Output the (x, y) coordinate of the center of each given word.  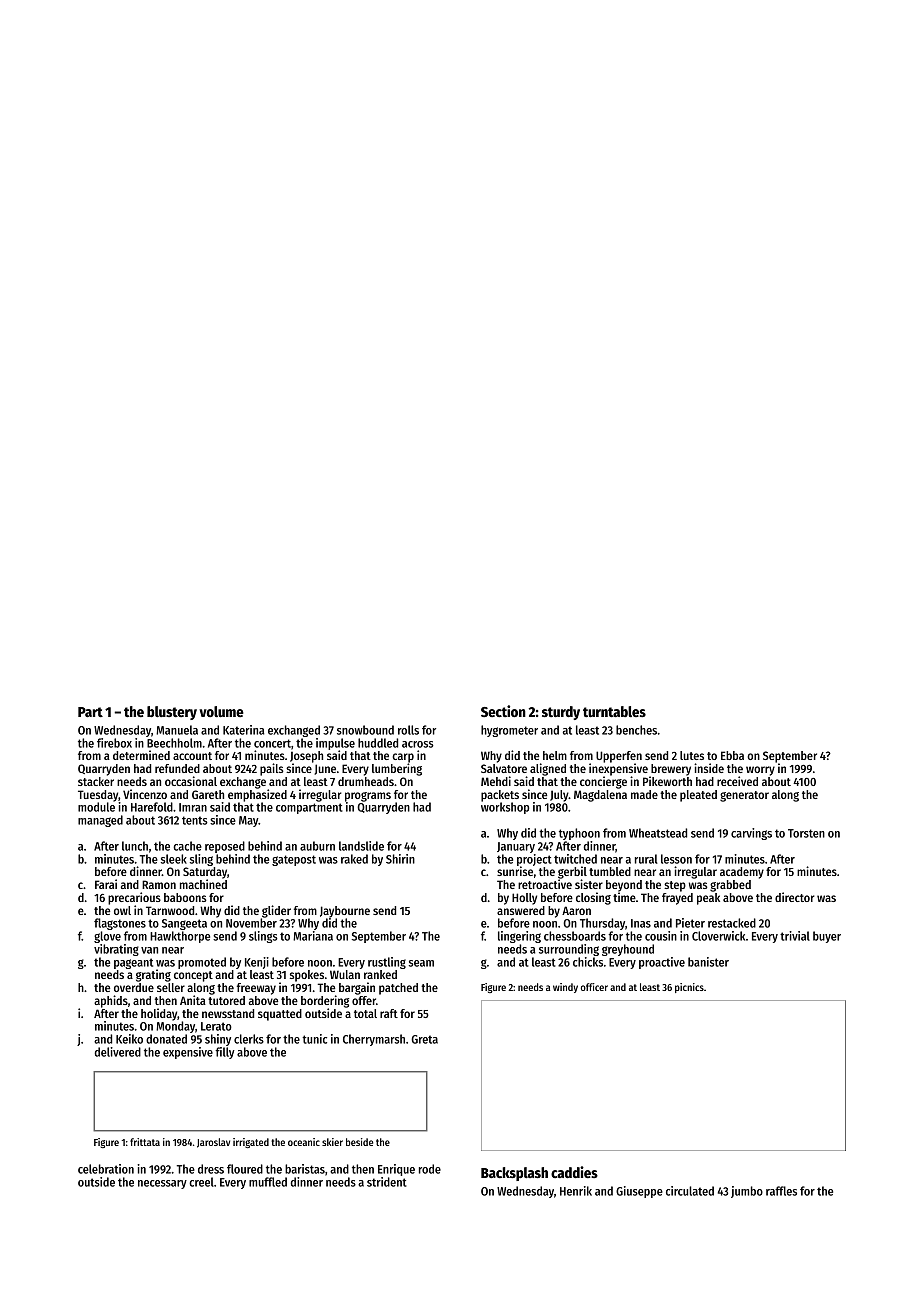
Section (503, 711)
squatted (280, 1015)
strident (387, 1182)
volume (221, 711)
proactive (662, 963)
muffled (268, 1182)
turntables (614, 711)
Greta (424, 1039)
